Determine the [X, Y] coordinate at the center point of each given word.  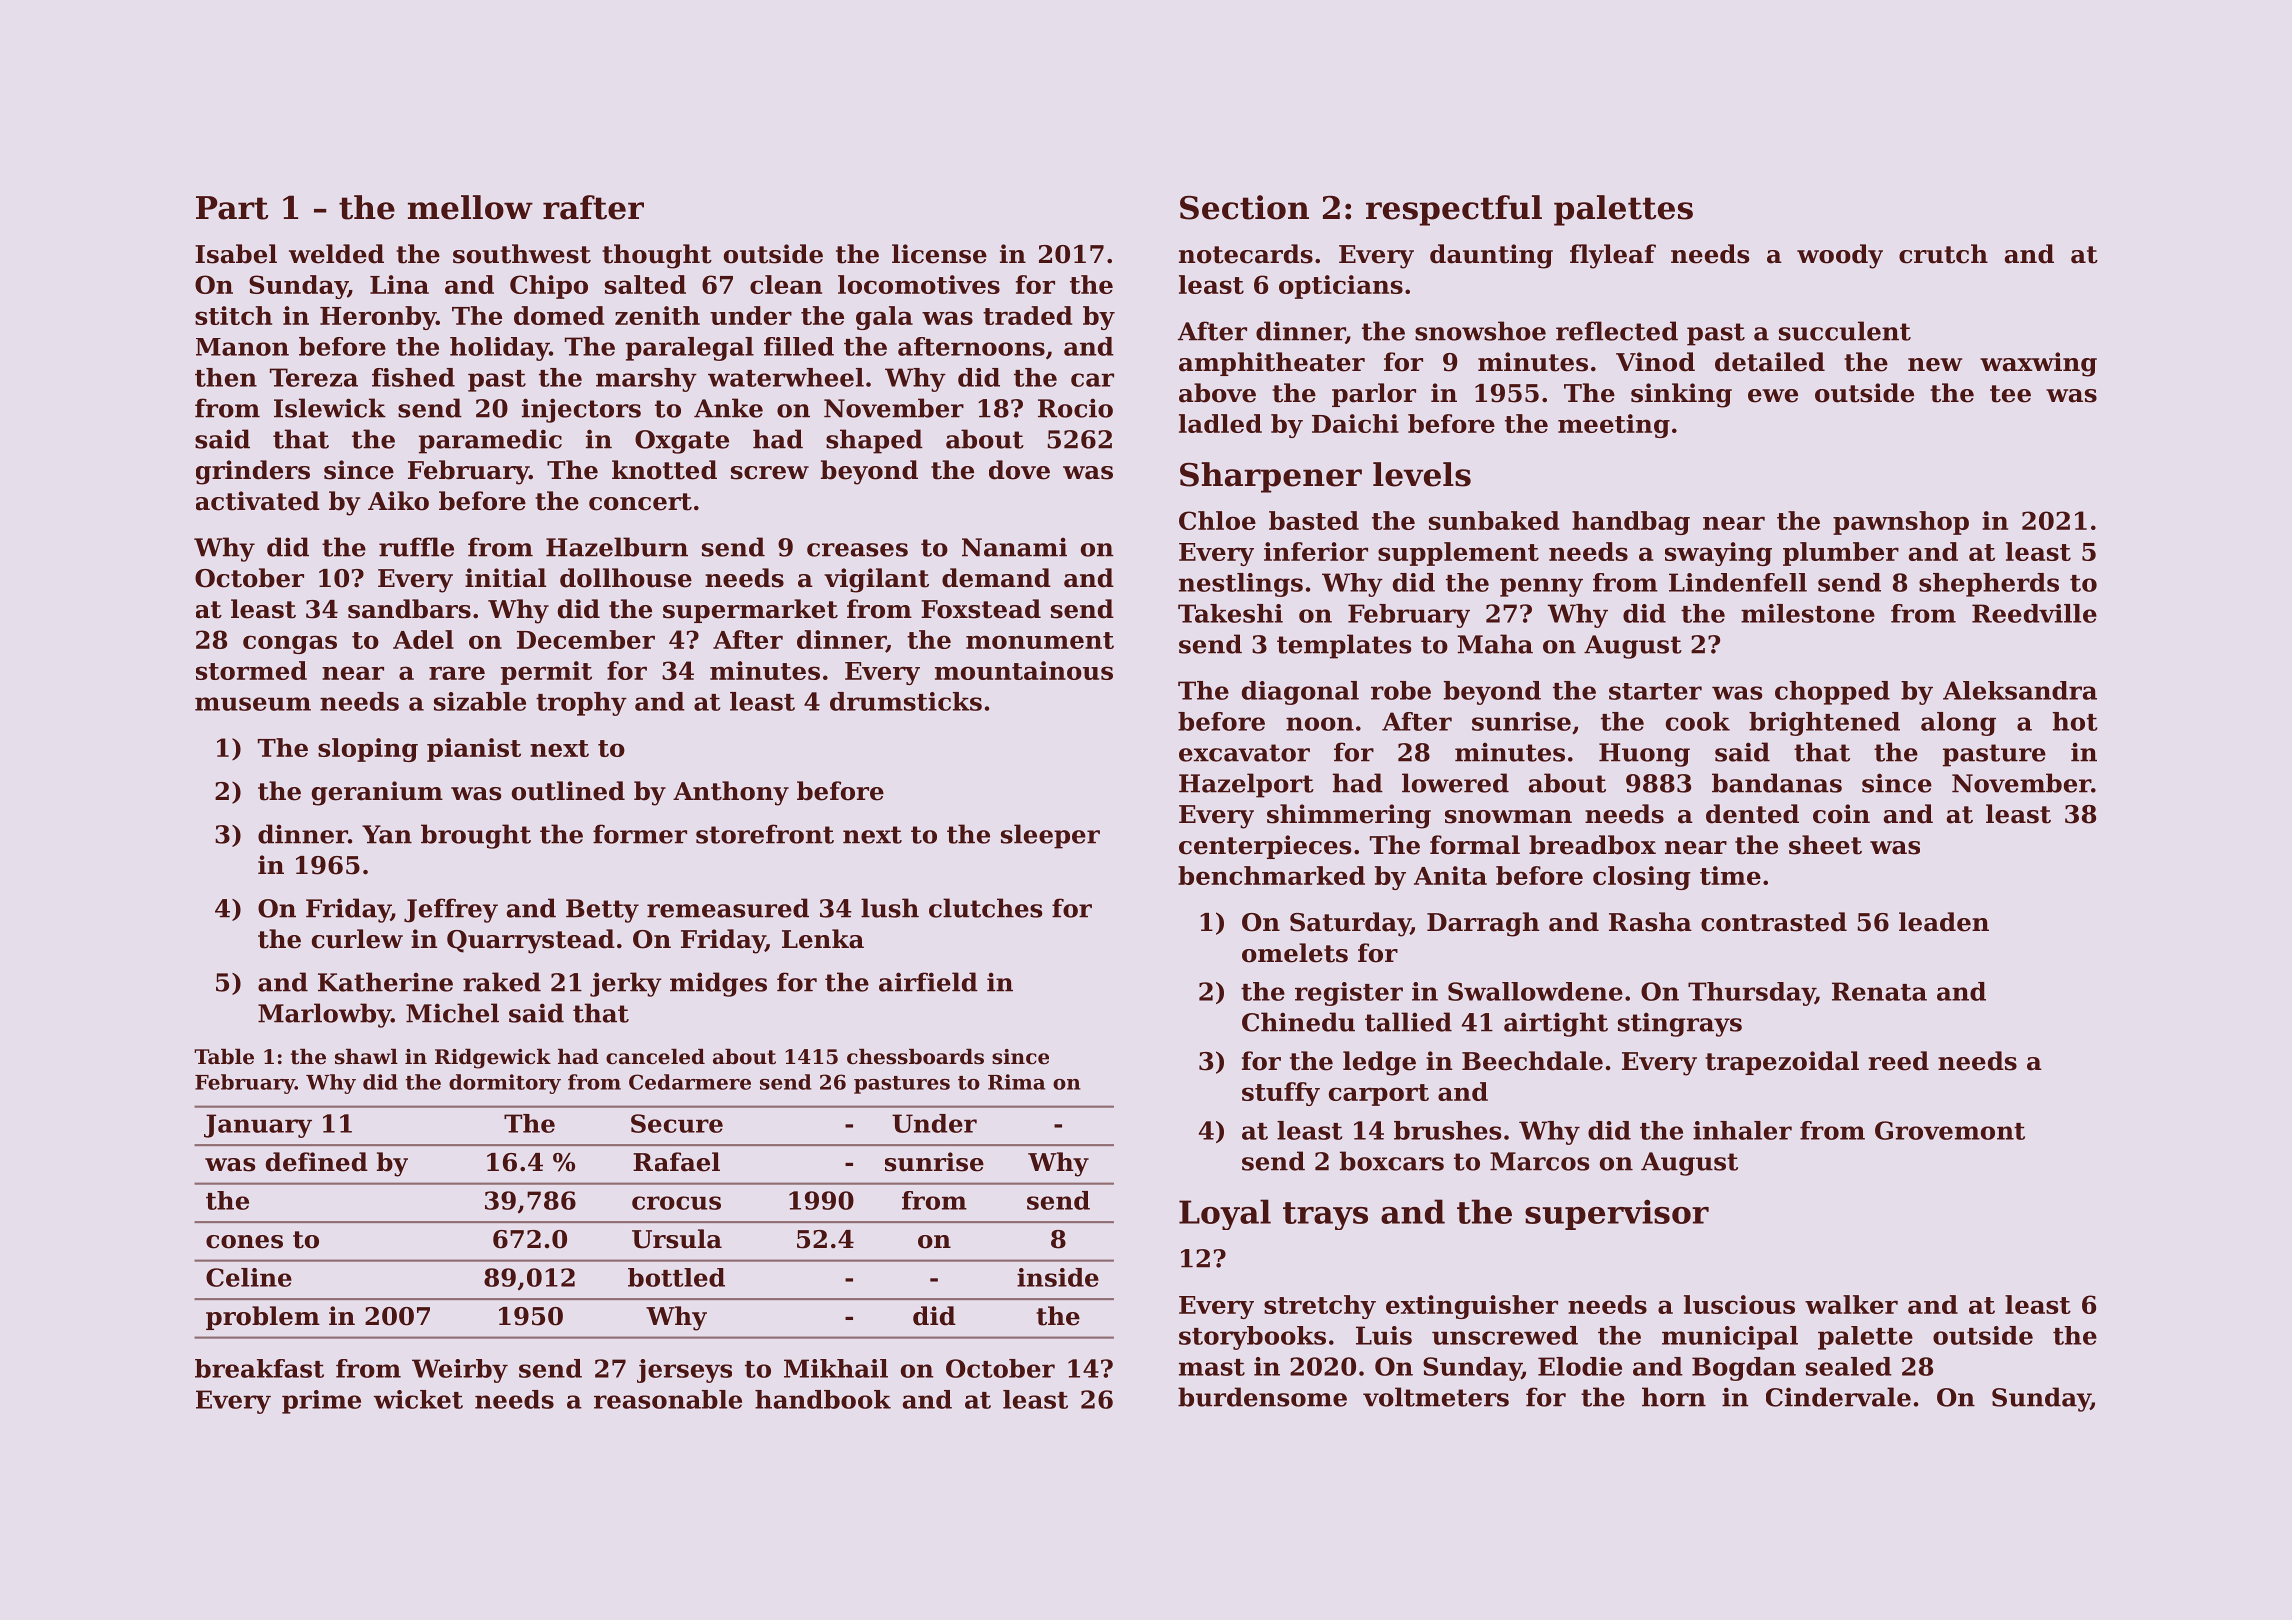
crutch [1943, 254]
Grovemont [1950, 1130]
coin [1841, 814]
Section [1244, 207]
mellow [470, 207]
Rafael [676, 1162]
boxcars [1392, 1161]
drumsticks [906, 701]
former [640, 834]
